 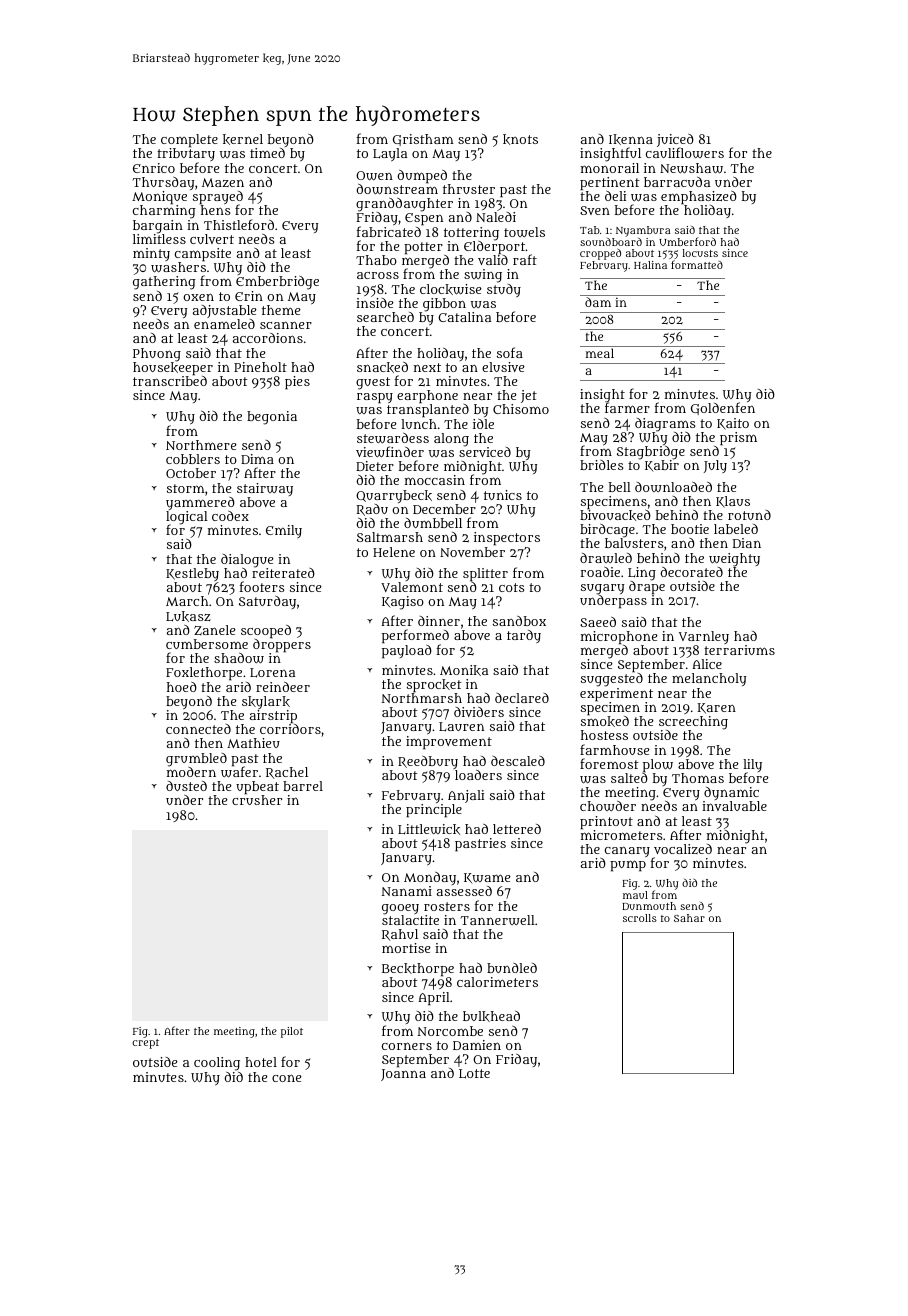 What do you see at coordinates (477, 1045) in the screenshot?
I see `Damien` at bounding box center [477, 1045].
